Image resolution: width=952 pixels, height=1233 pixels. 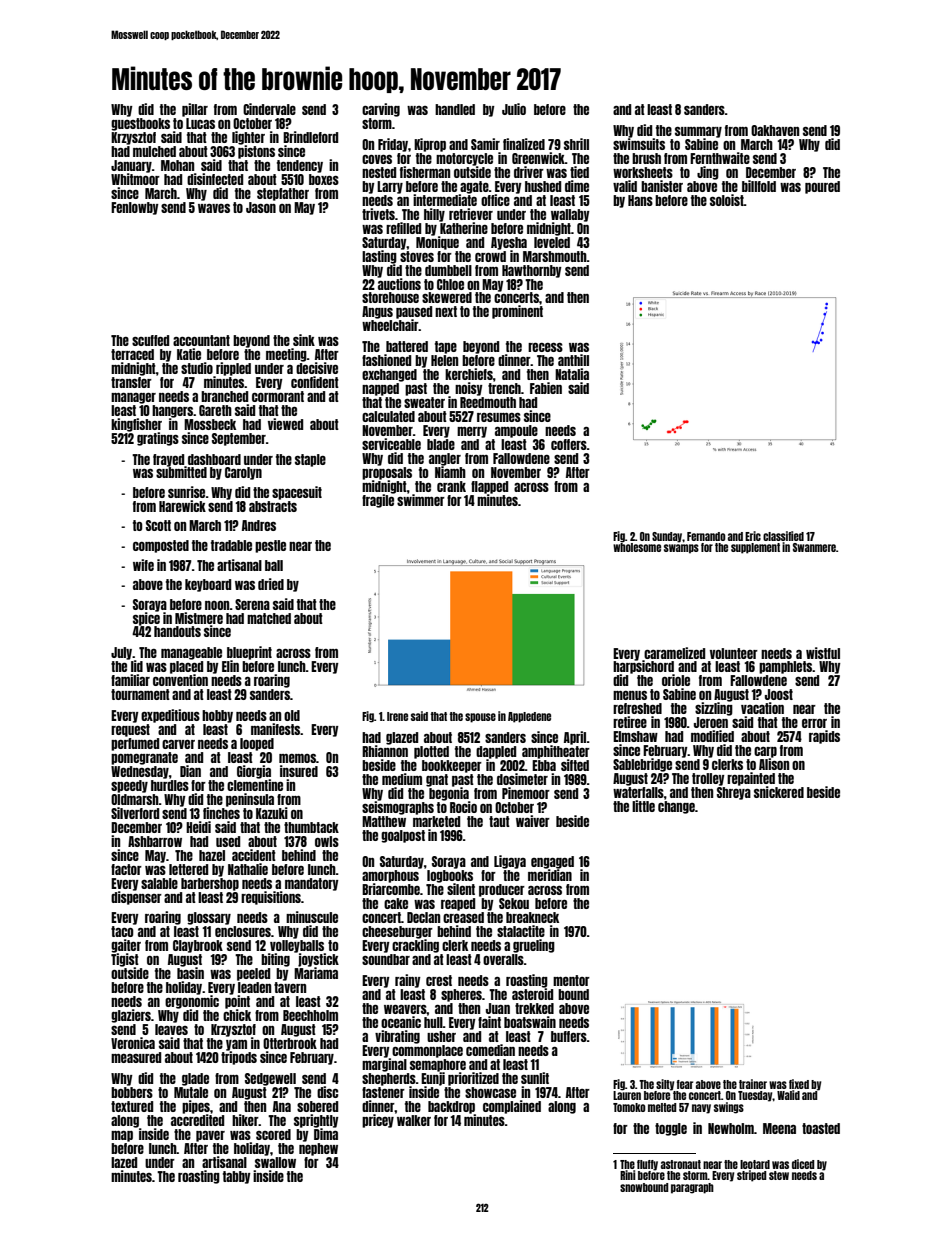 I want to click on dosimeter, so click(x=522, y=779).
